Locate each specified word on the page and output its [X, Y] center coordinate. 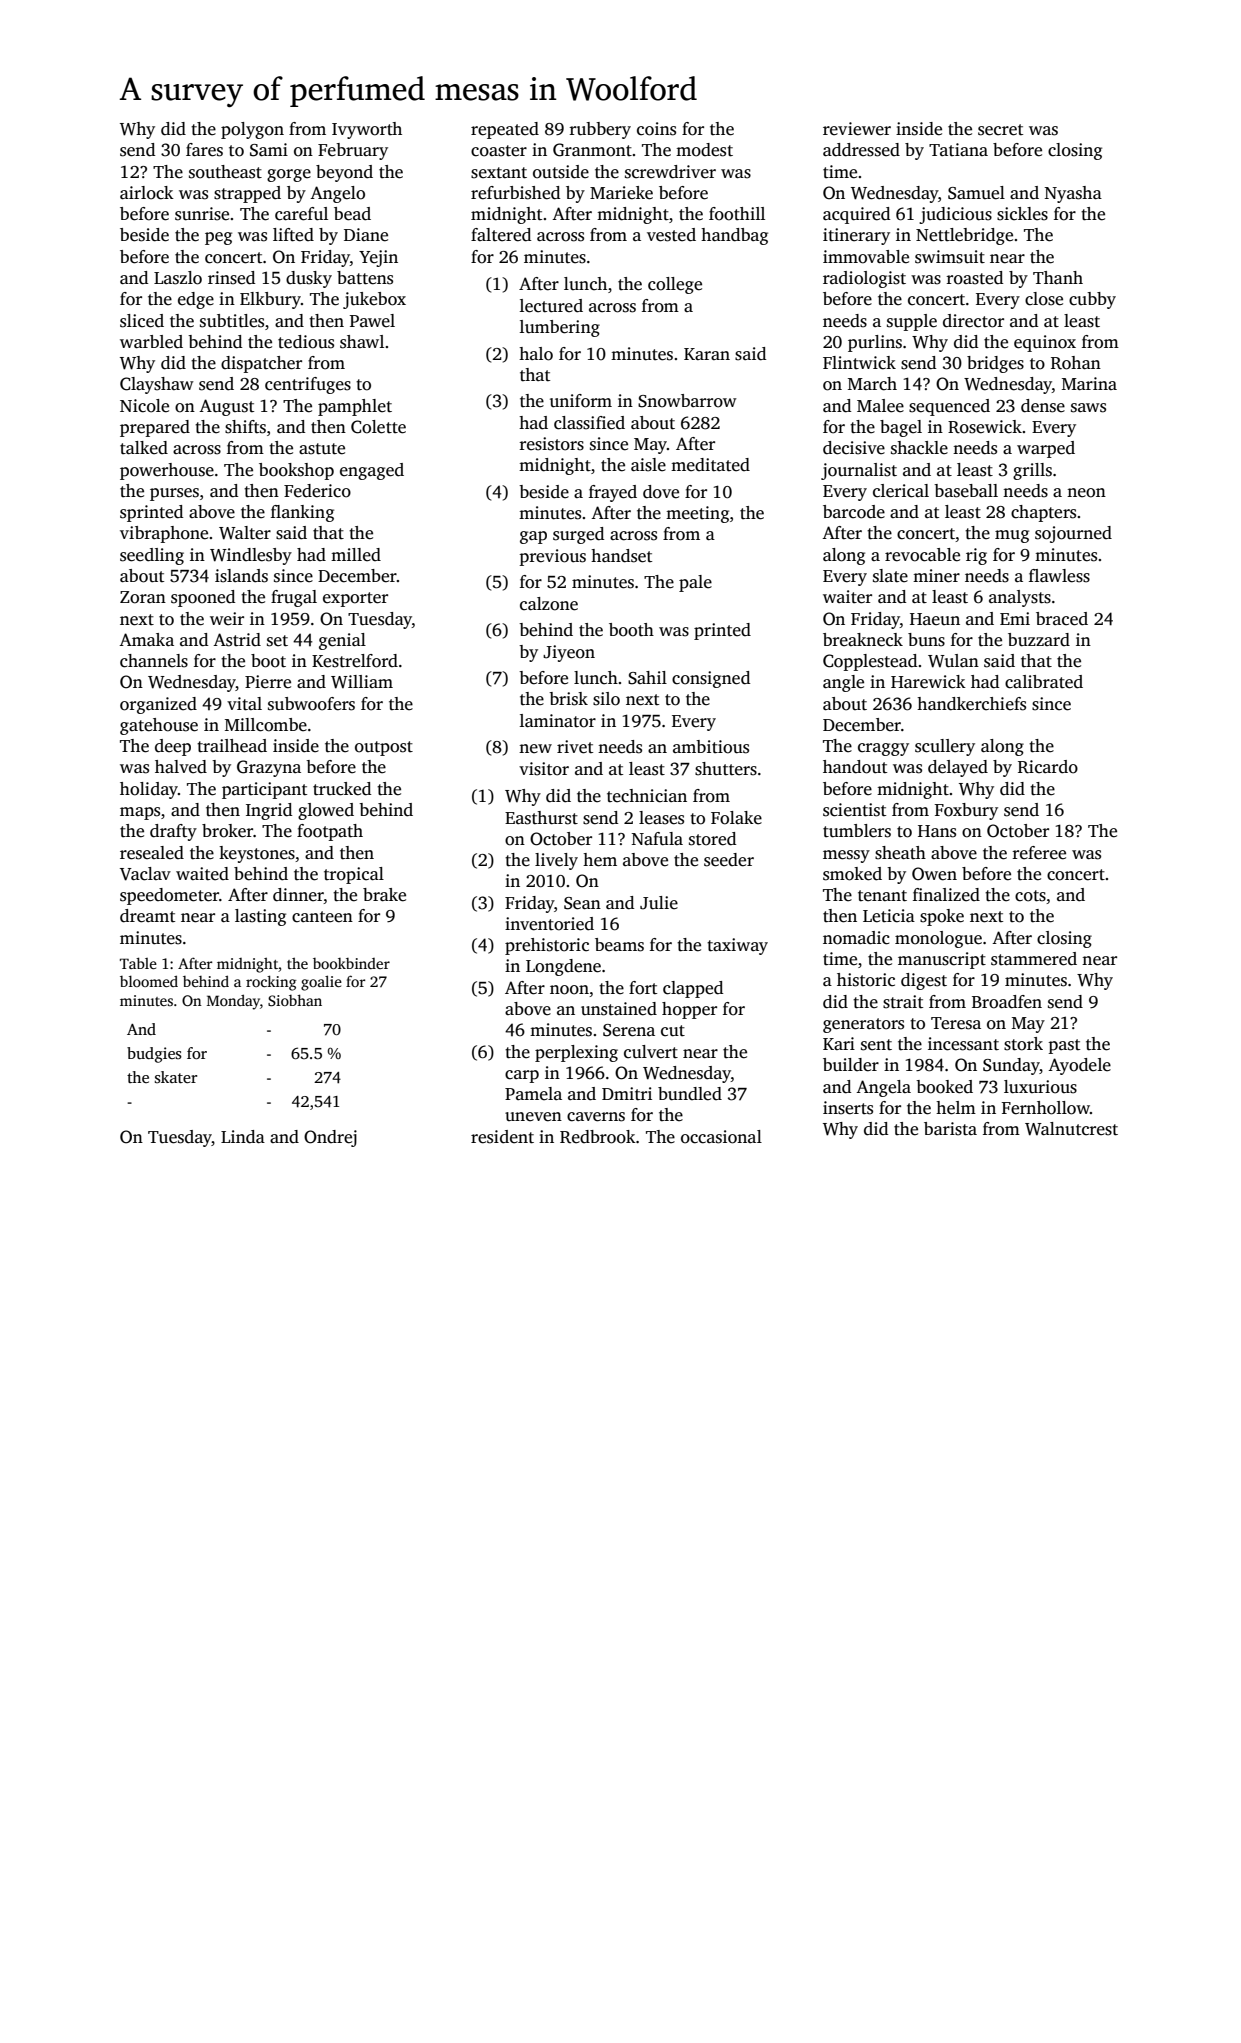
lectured [551, 306]
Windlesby [251, 556]
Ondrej [330, 1138]
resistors [551, 444]
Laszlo [178, 278]
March [872, 384]
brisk [568, 699]
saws [1088, 408]
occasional [721, 1137]
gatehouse [159, 726]
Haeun [935, 619]
